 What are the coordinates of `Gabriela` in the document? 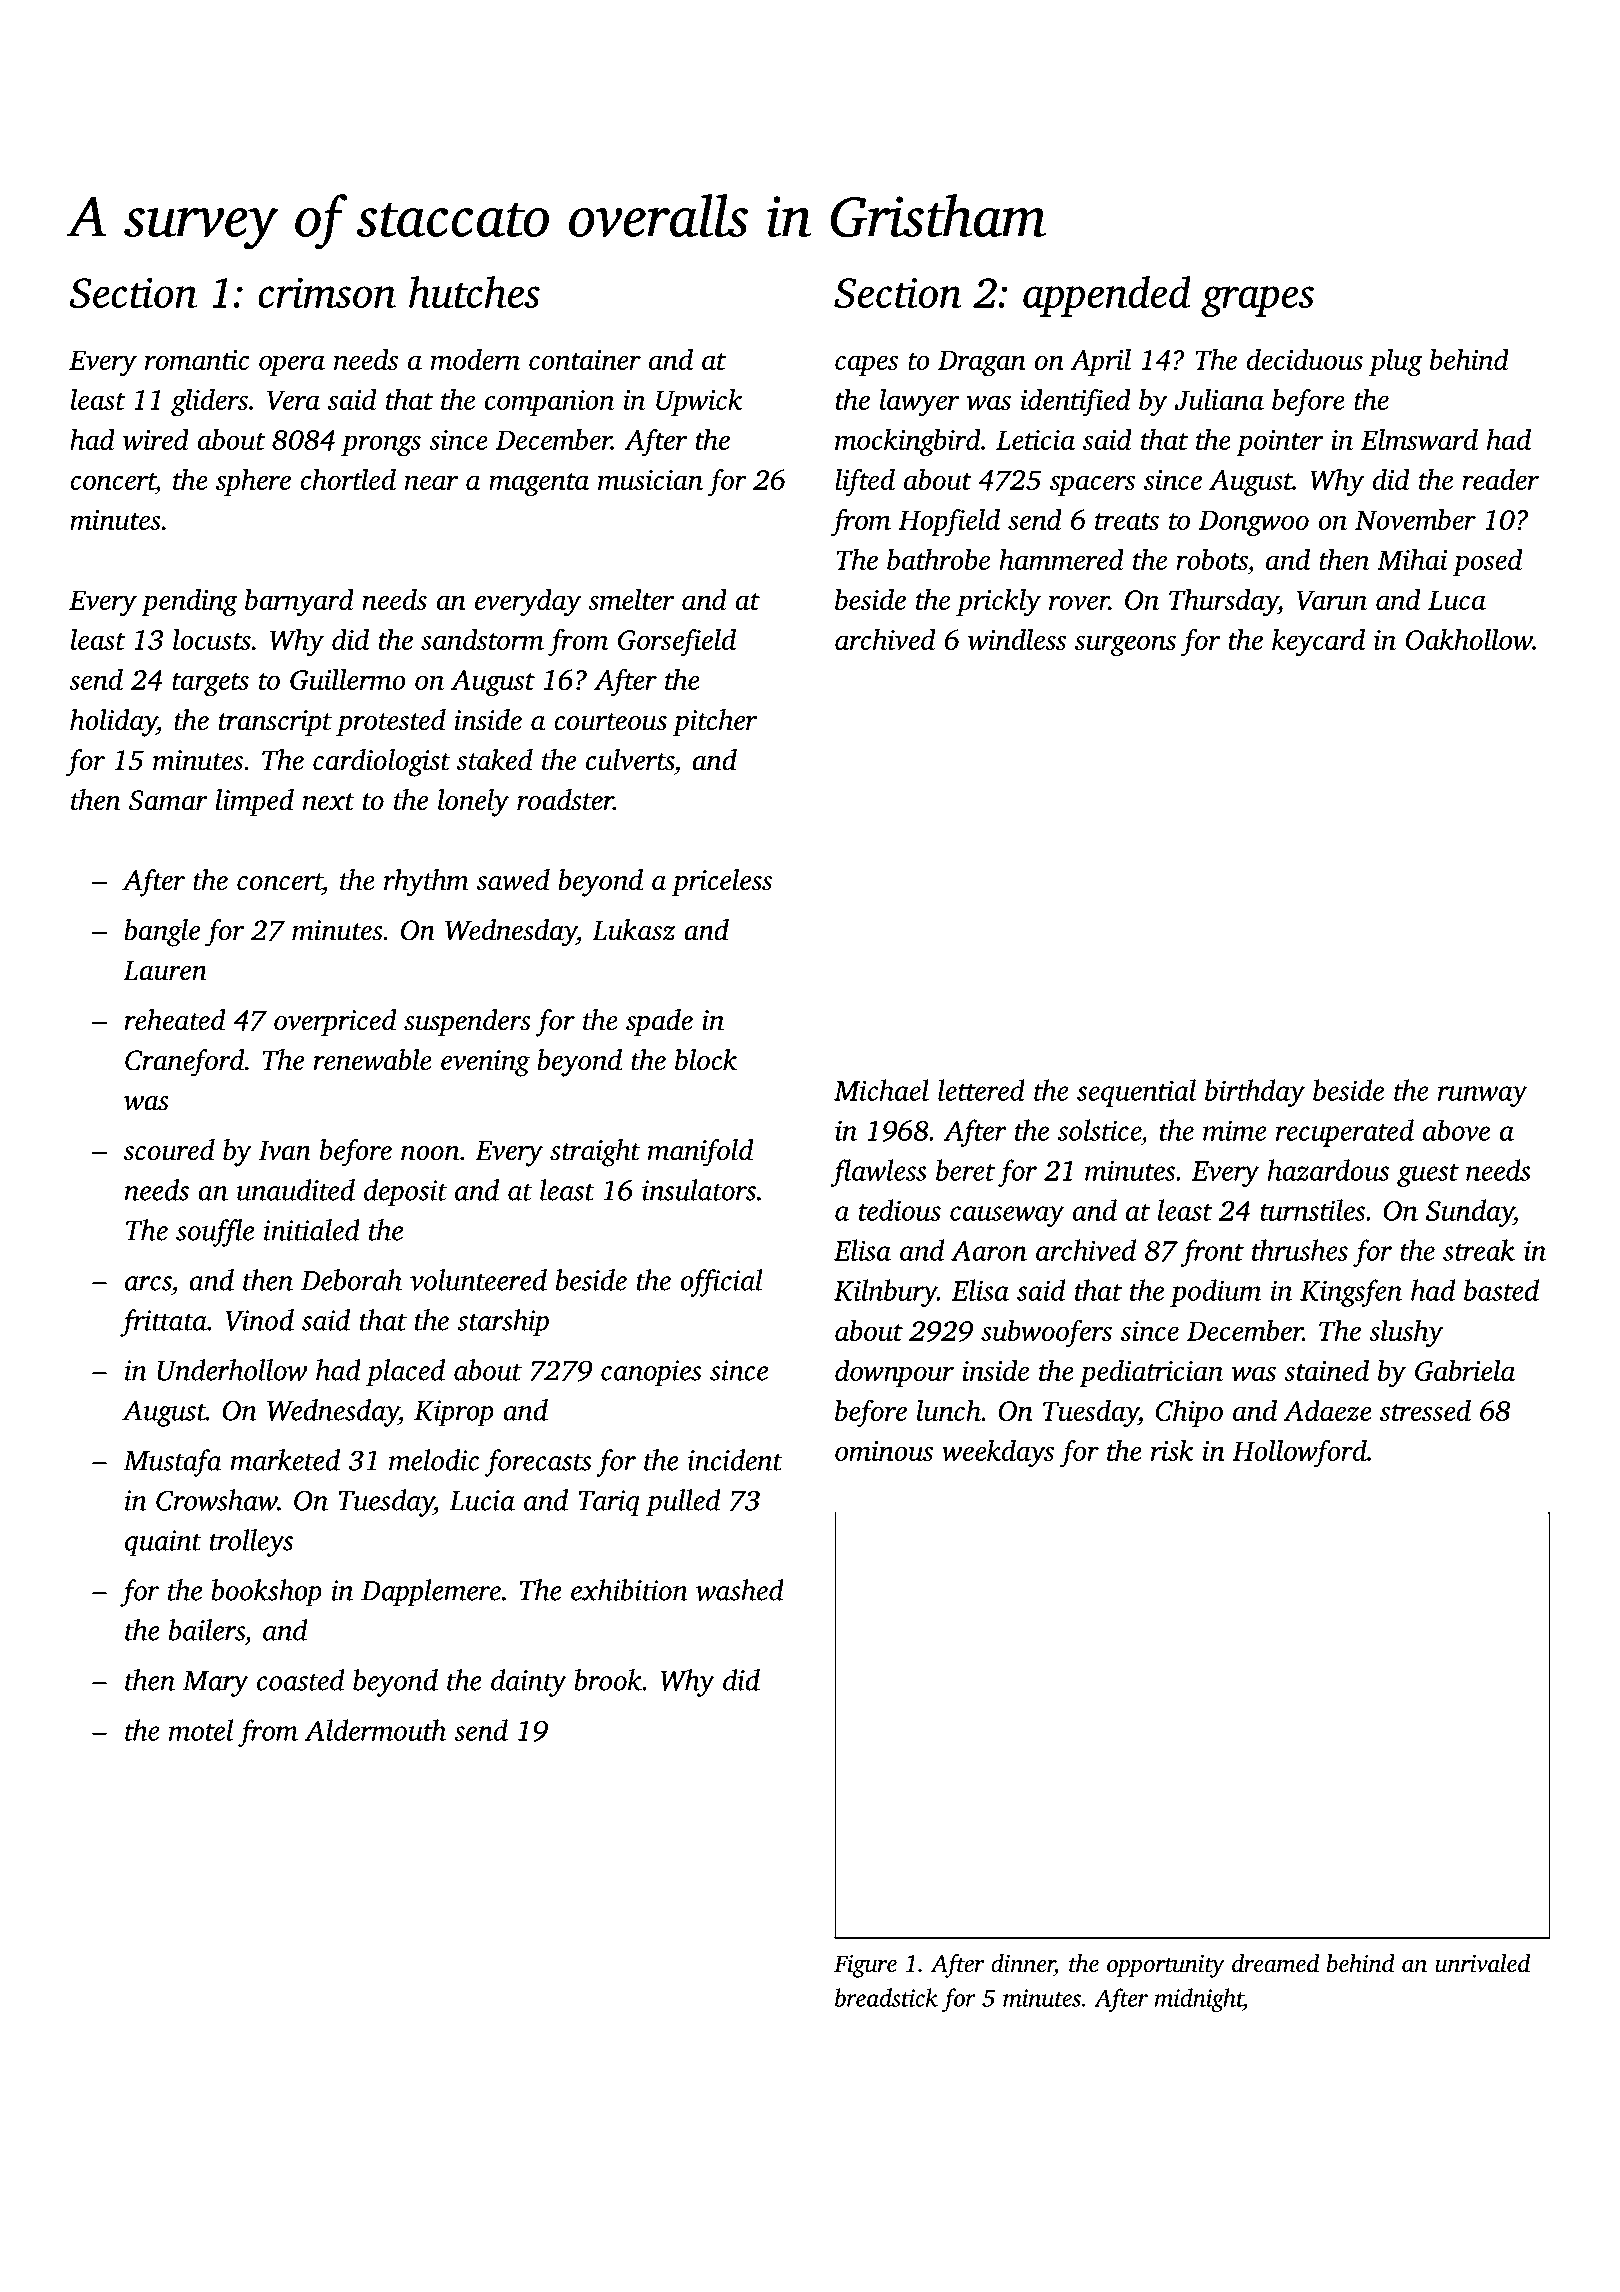 It's located at (1465, 1370).
